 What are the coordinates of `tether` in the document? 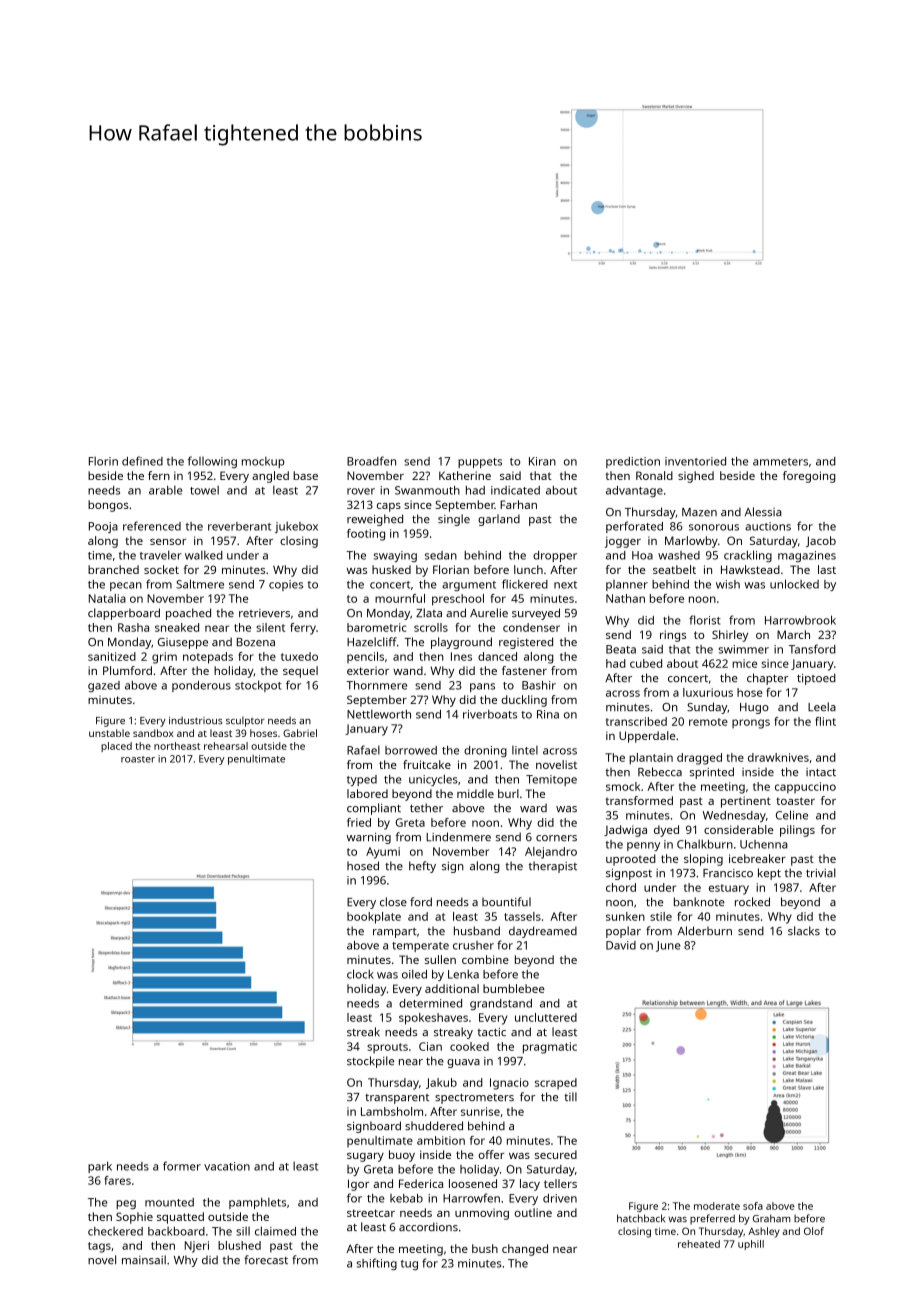 It's located at (426, 807).
